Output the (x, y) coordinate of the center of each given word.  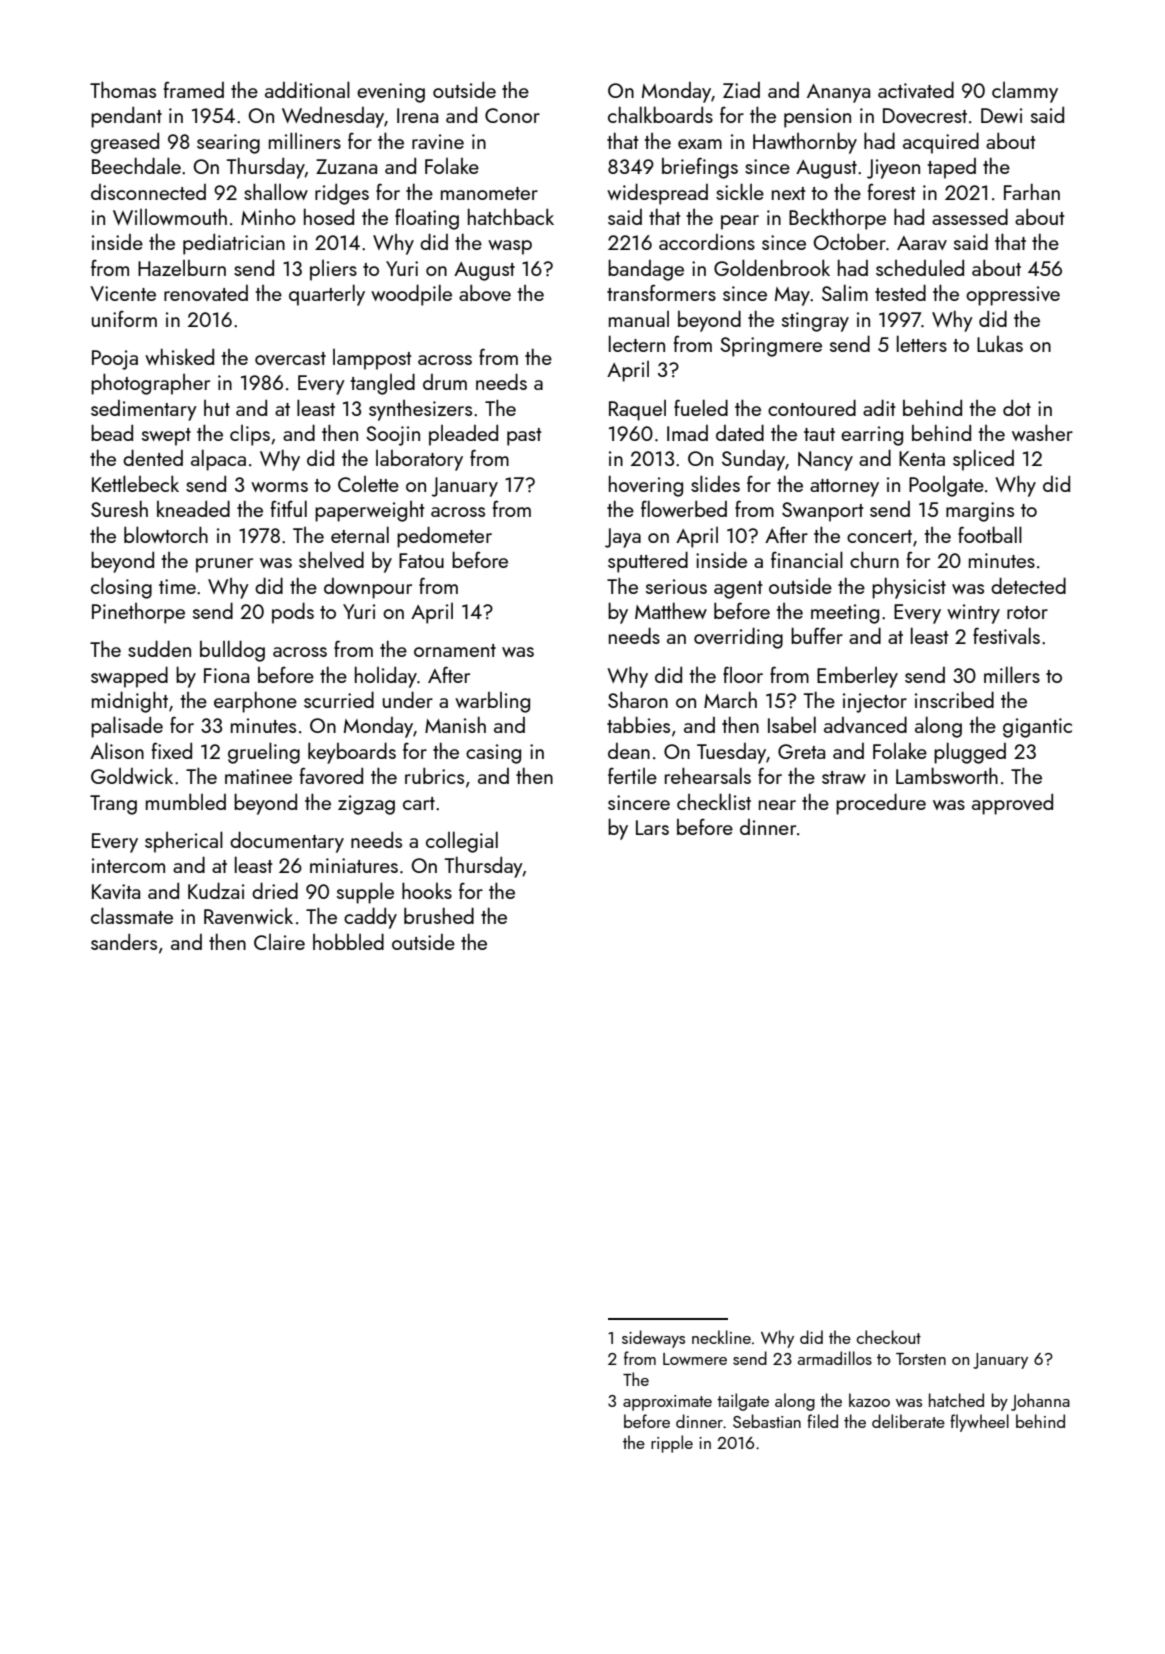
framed (194, 89)
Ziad (741, 90)
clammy (1025, 92)
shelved (331, 559)
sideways (653, 1339)
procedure (881, 804)
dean (629, 751)
